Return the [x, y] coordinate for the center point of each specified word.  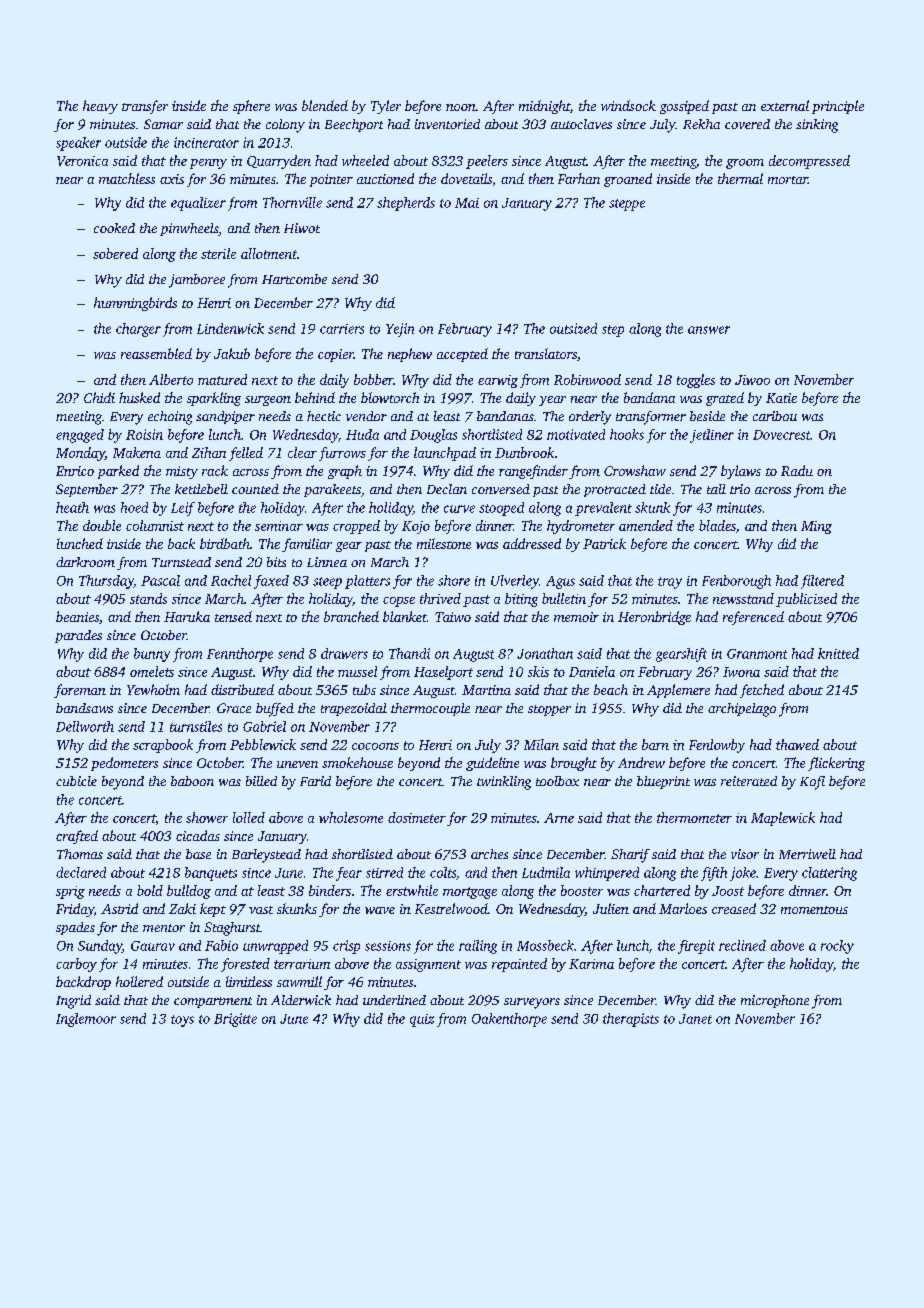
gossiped [684, 107]
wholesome [351, 817]
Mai [467, 203]
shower [207, 817]
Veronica [82, 161]
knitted [838, 653]
